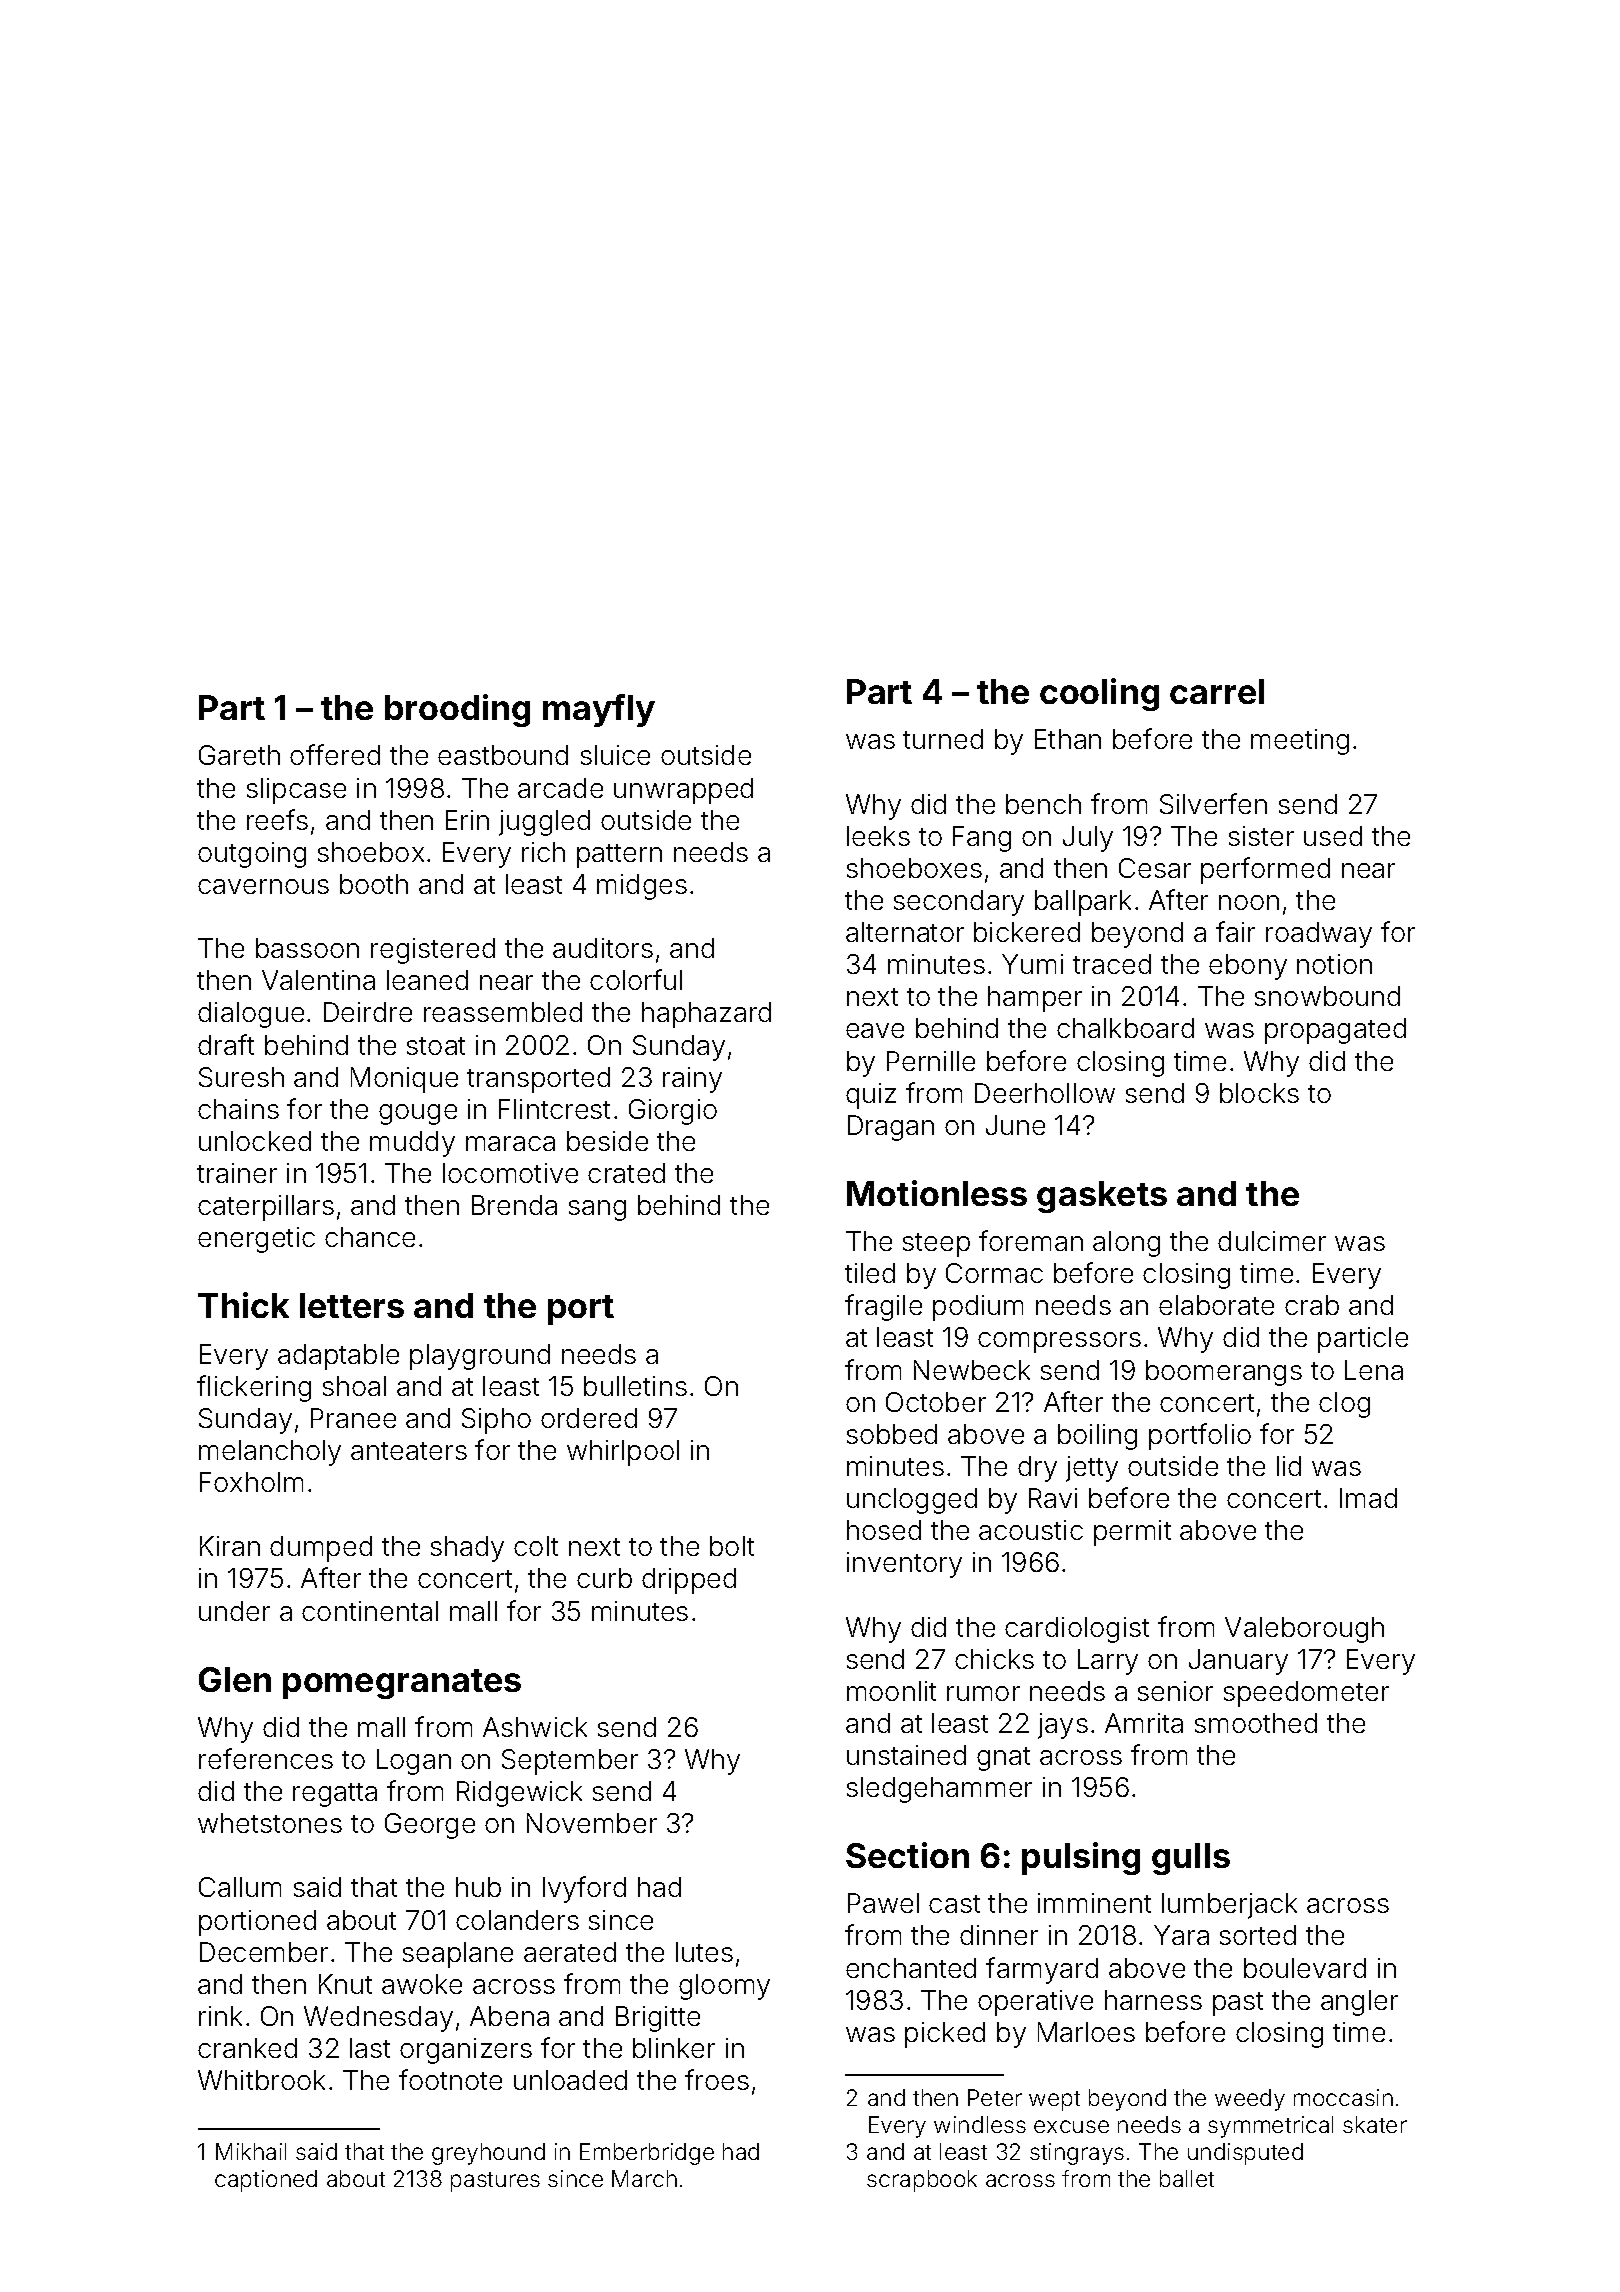 Image resolution: width=1620 pixels, height=2292 pixels. I want to click on arcade, so click(560, 788).
